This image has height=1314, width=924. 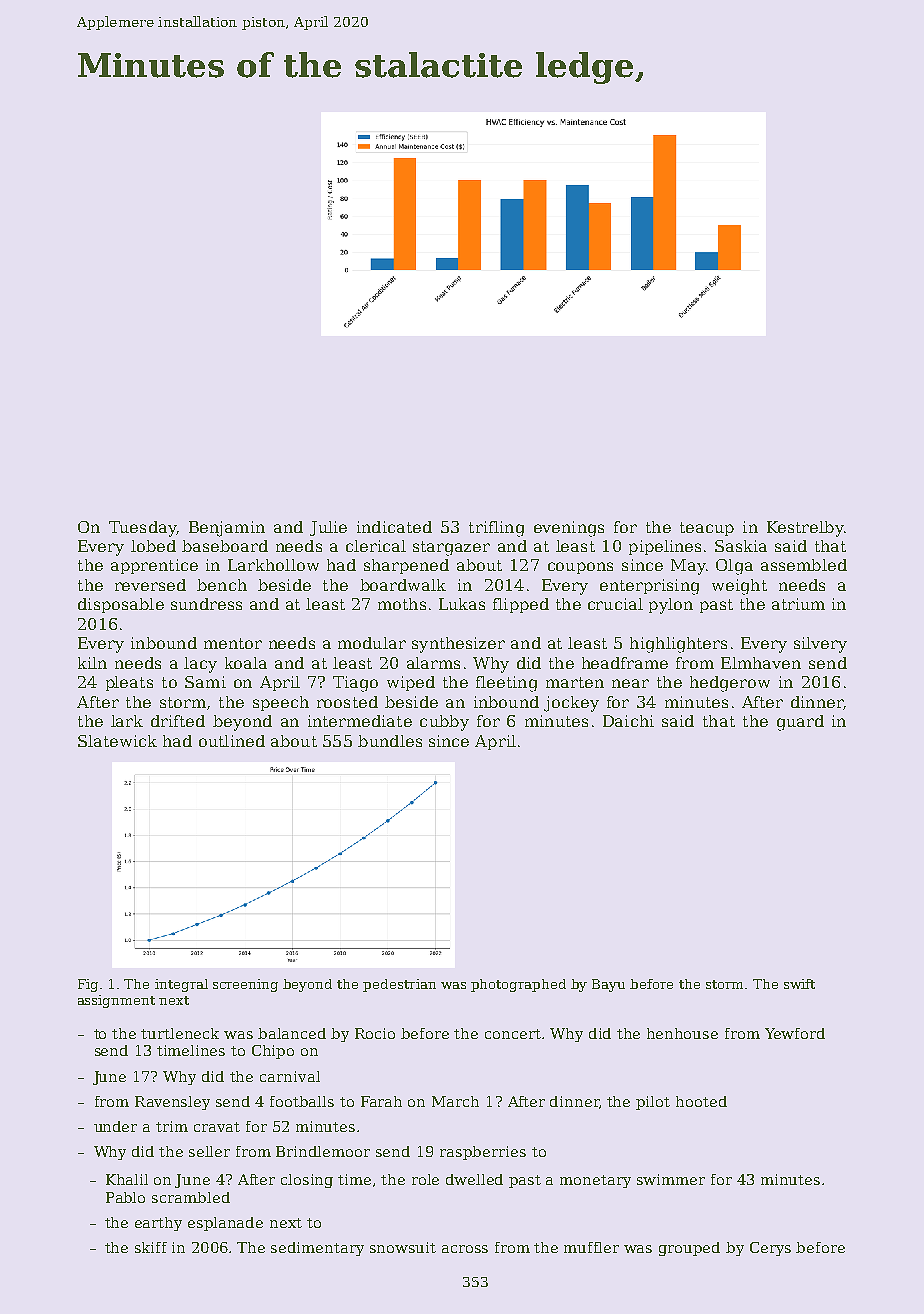 What do you see at coordinates (701, 1101) in the image?
I see `hooted` at bounding box center [701, 1101].
